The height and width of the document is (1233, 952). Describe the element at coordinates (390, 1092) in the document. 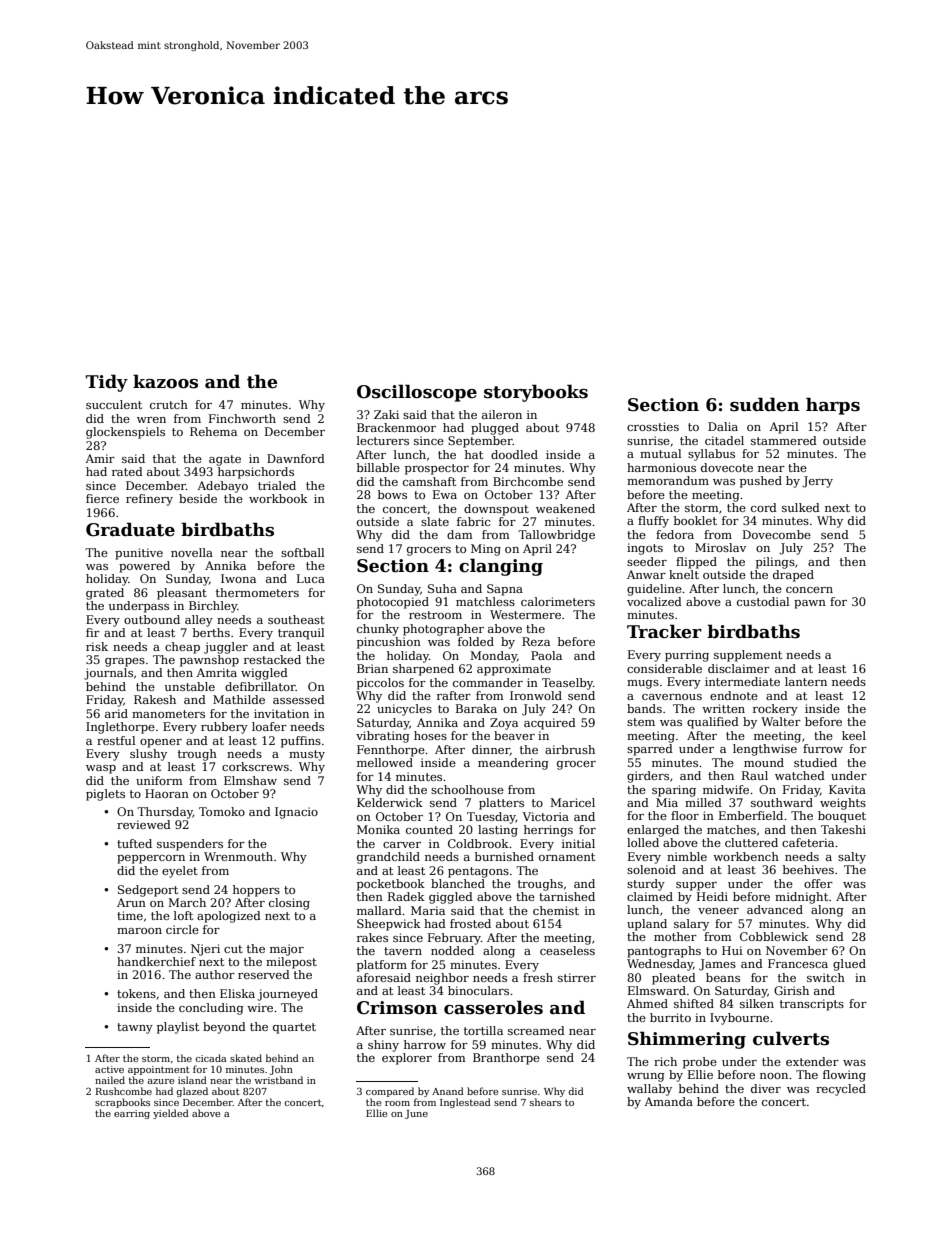

I see `compared` at that location.
